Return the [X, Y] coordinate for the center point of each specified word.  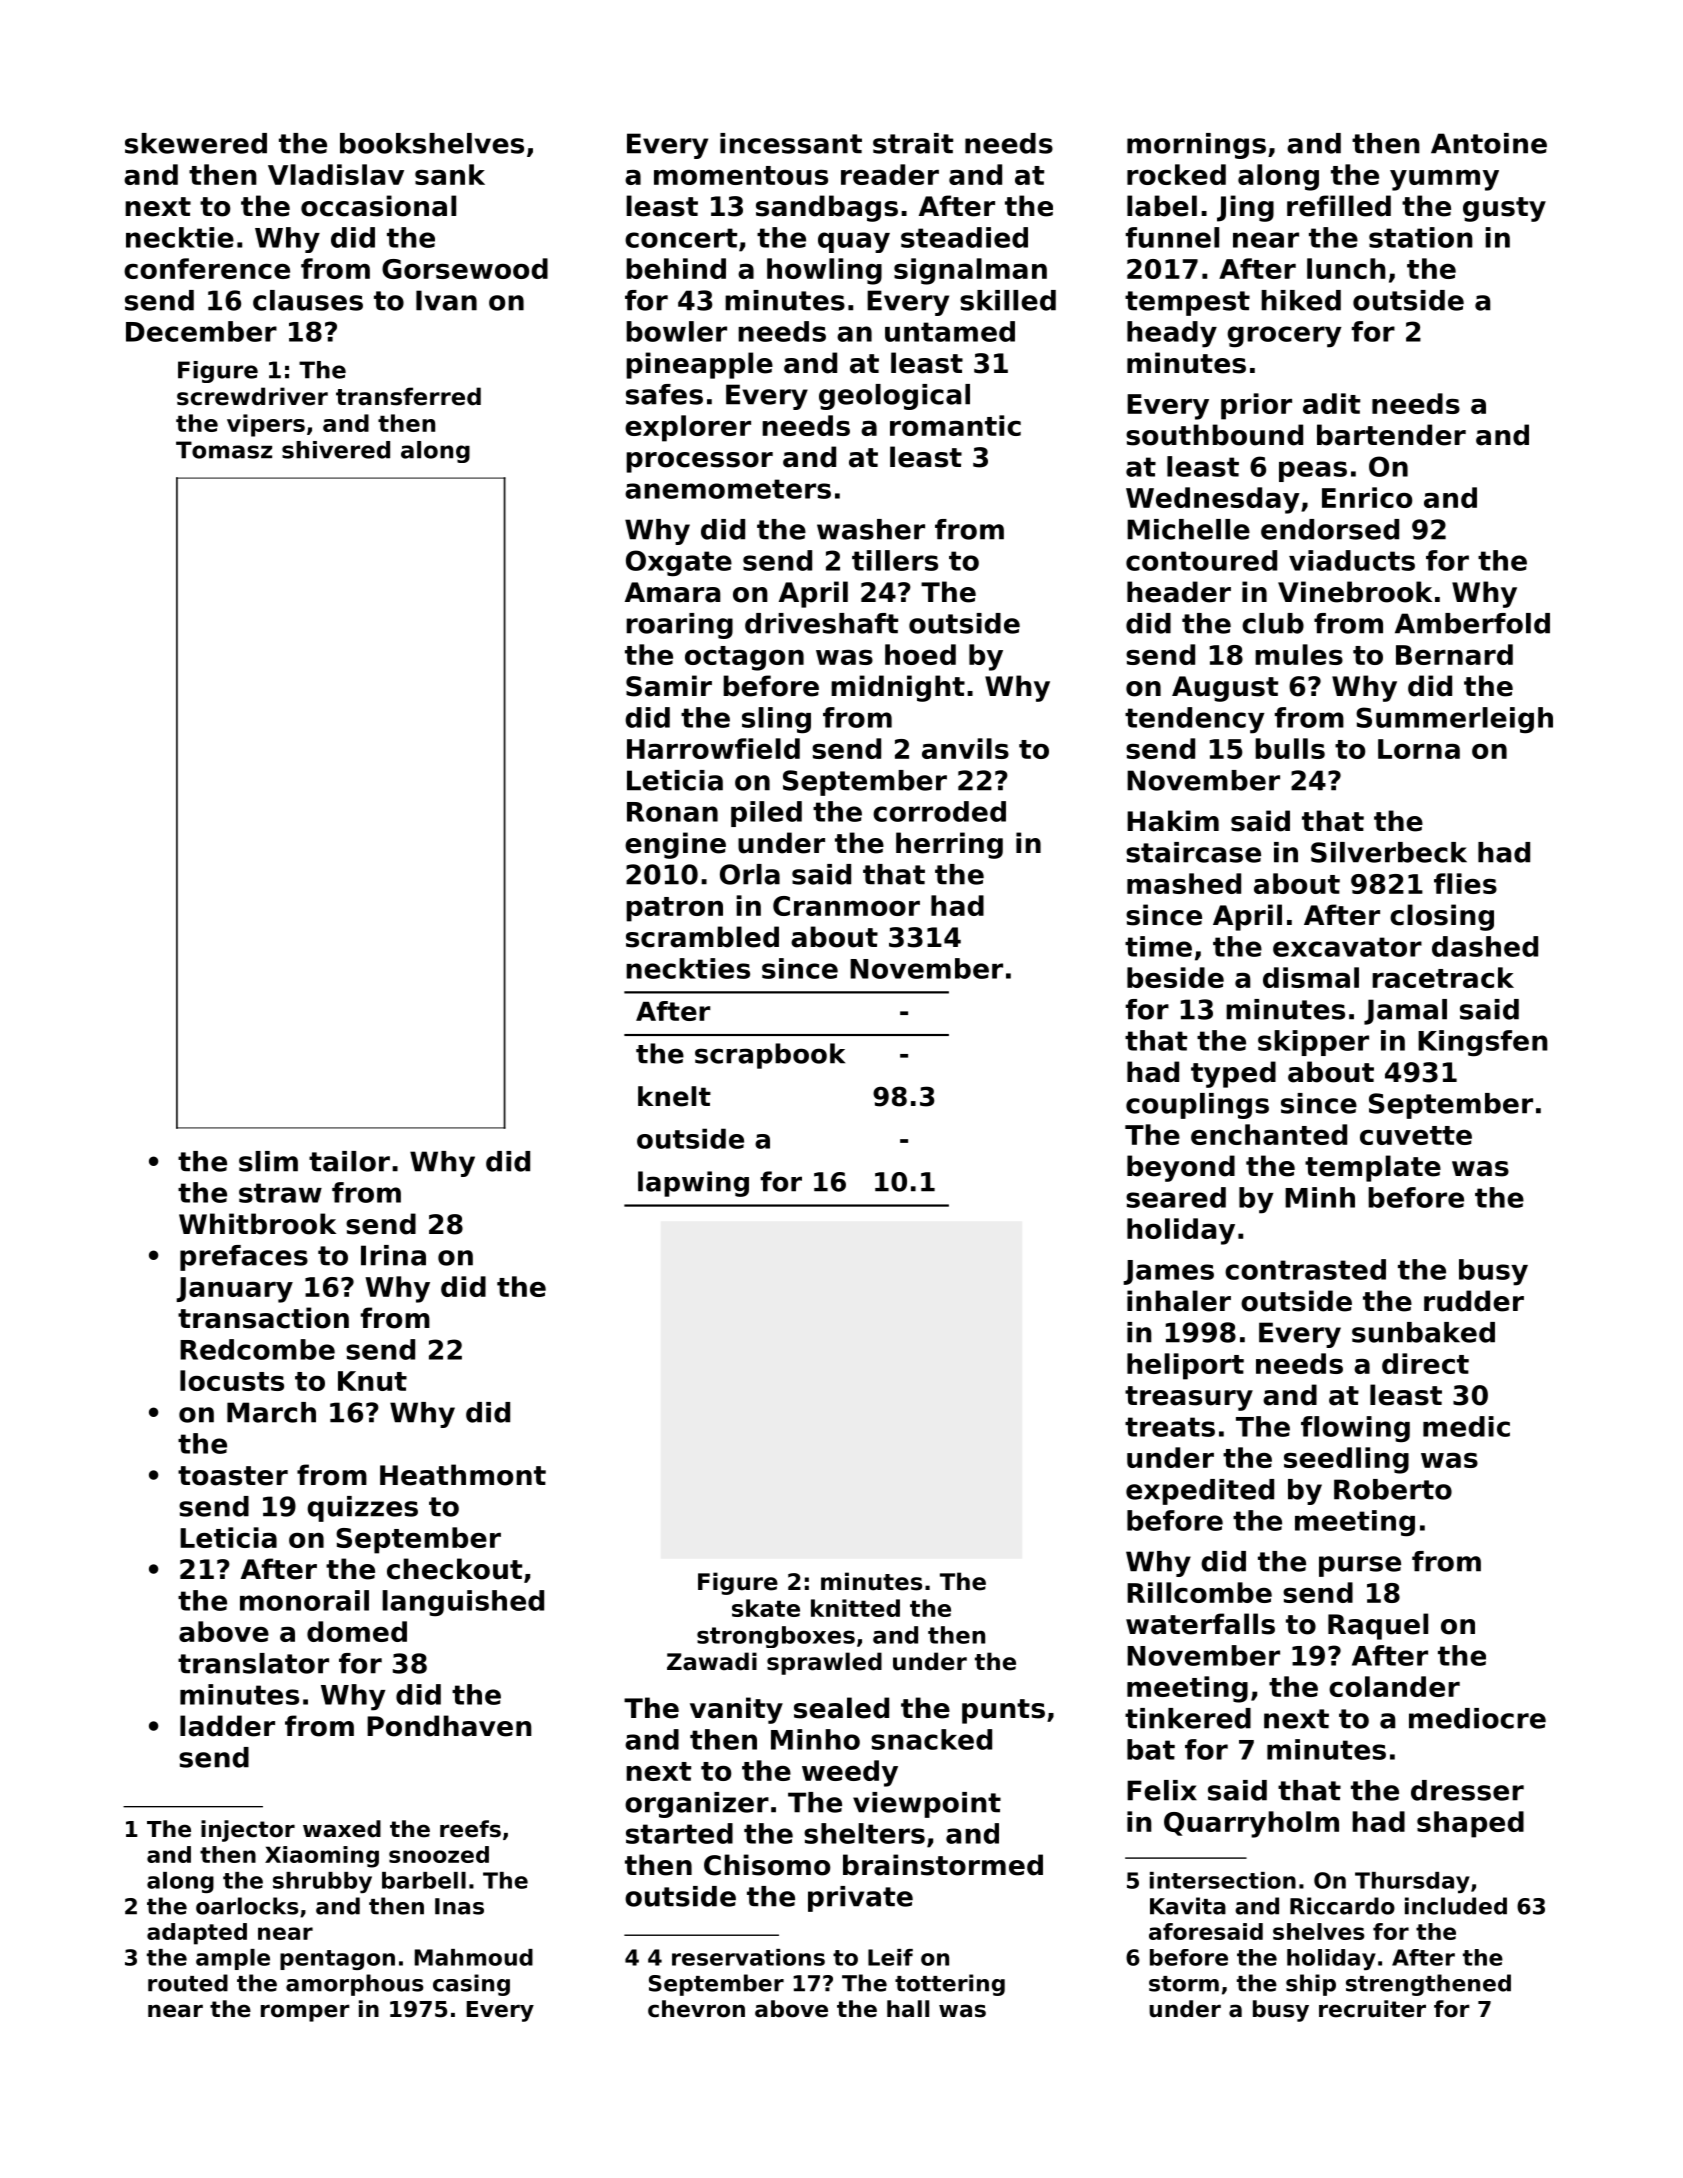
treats [1170, 1427]
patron [674, 909]
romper [305, 2013]
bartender [1391, 435]
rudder [1474, 1301]
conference [207, 268]
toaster [233, 1476]
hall [908, 2009]
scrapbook [770, 1056]
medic [1466, 1426]
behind [676, 268]
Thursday [1412, 1882]
